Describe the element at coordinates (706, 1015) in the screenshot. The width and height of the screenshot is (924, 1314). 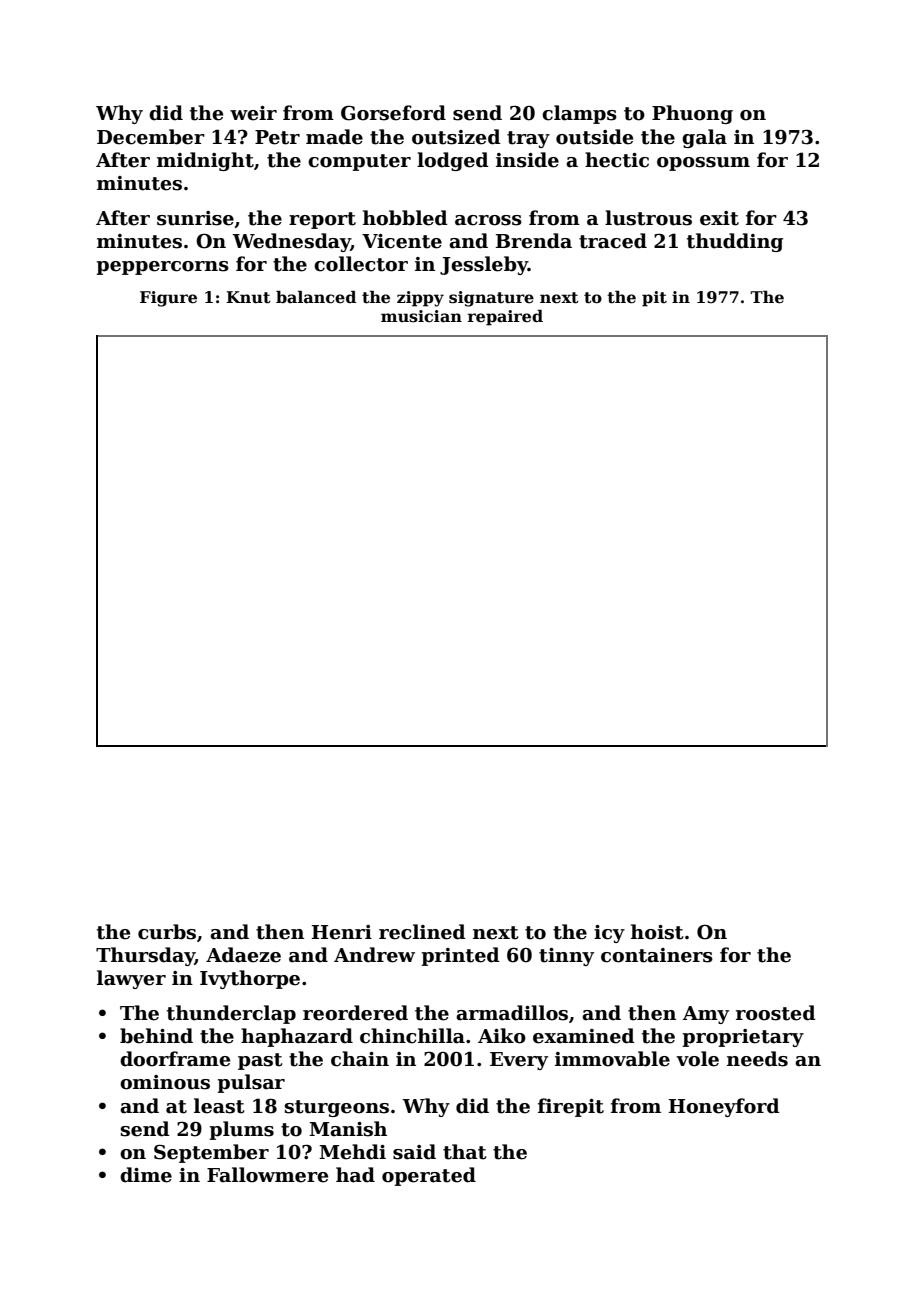
I see `Amy` at that location.
